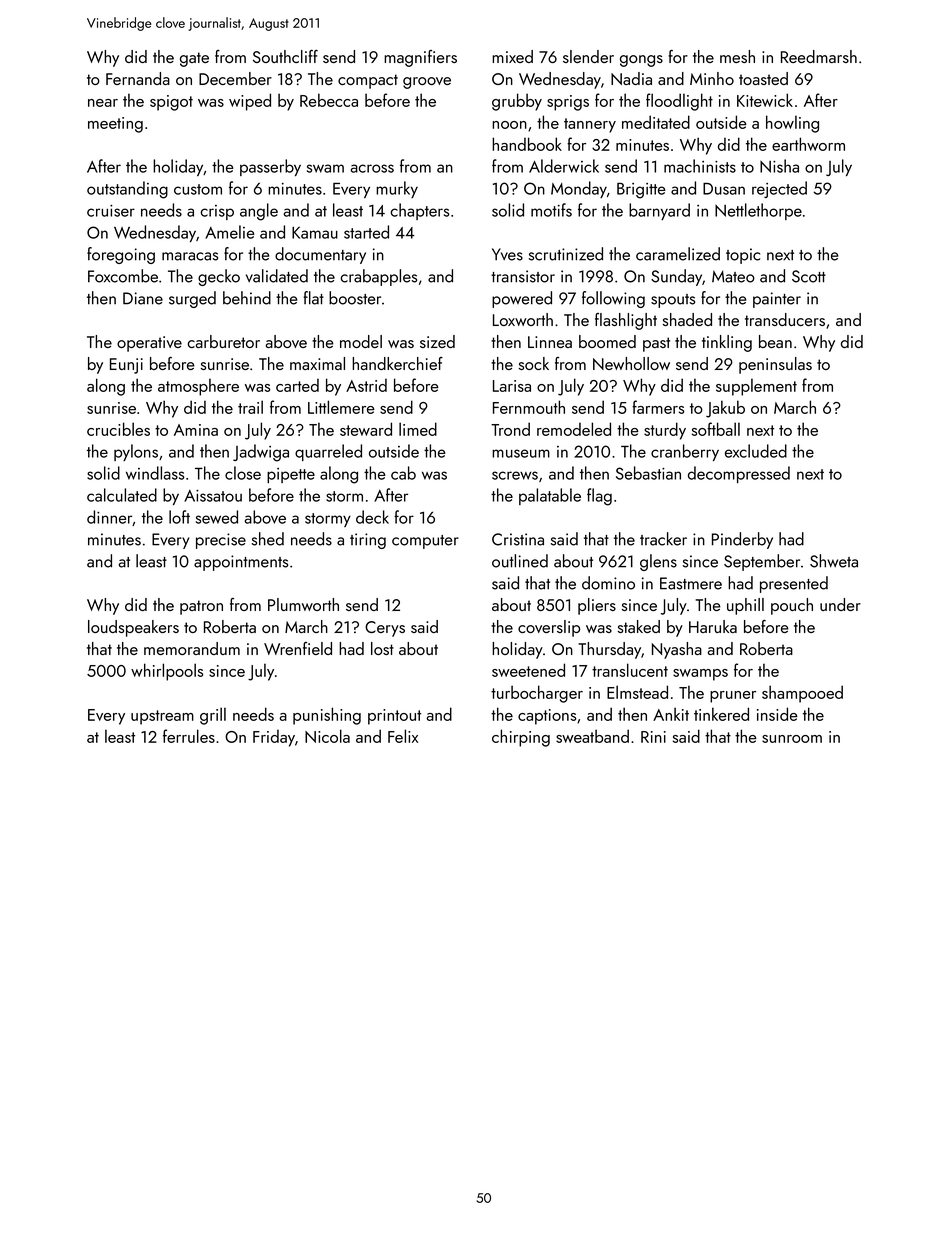  I want to click on computer, so click(425, 542).
